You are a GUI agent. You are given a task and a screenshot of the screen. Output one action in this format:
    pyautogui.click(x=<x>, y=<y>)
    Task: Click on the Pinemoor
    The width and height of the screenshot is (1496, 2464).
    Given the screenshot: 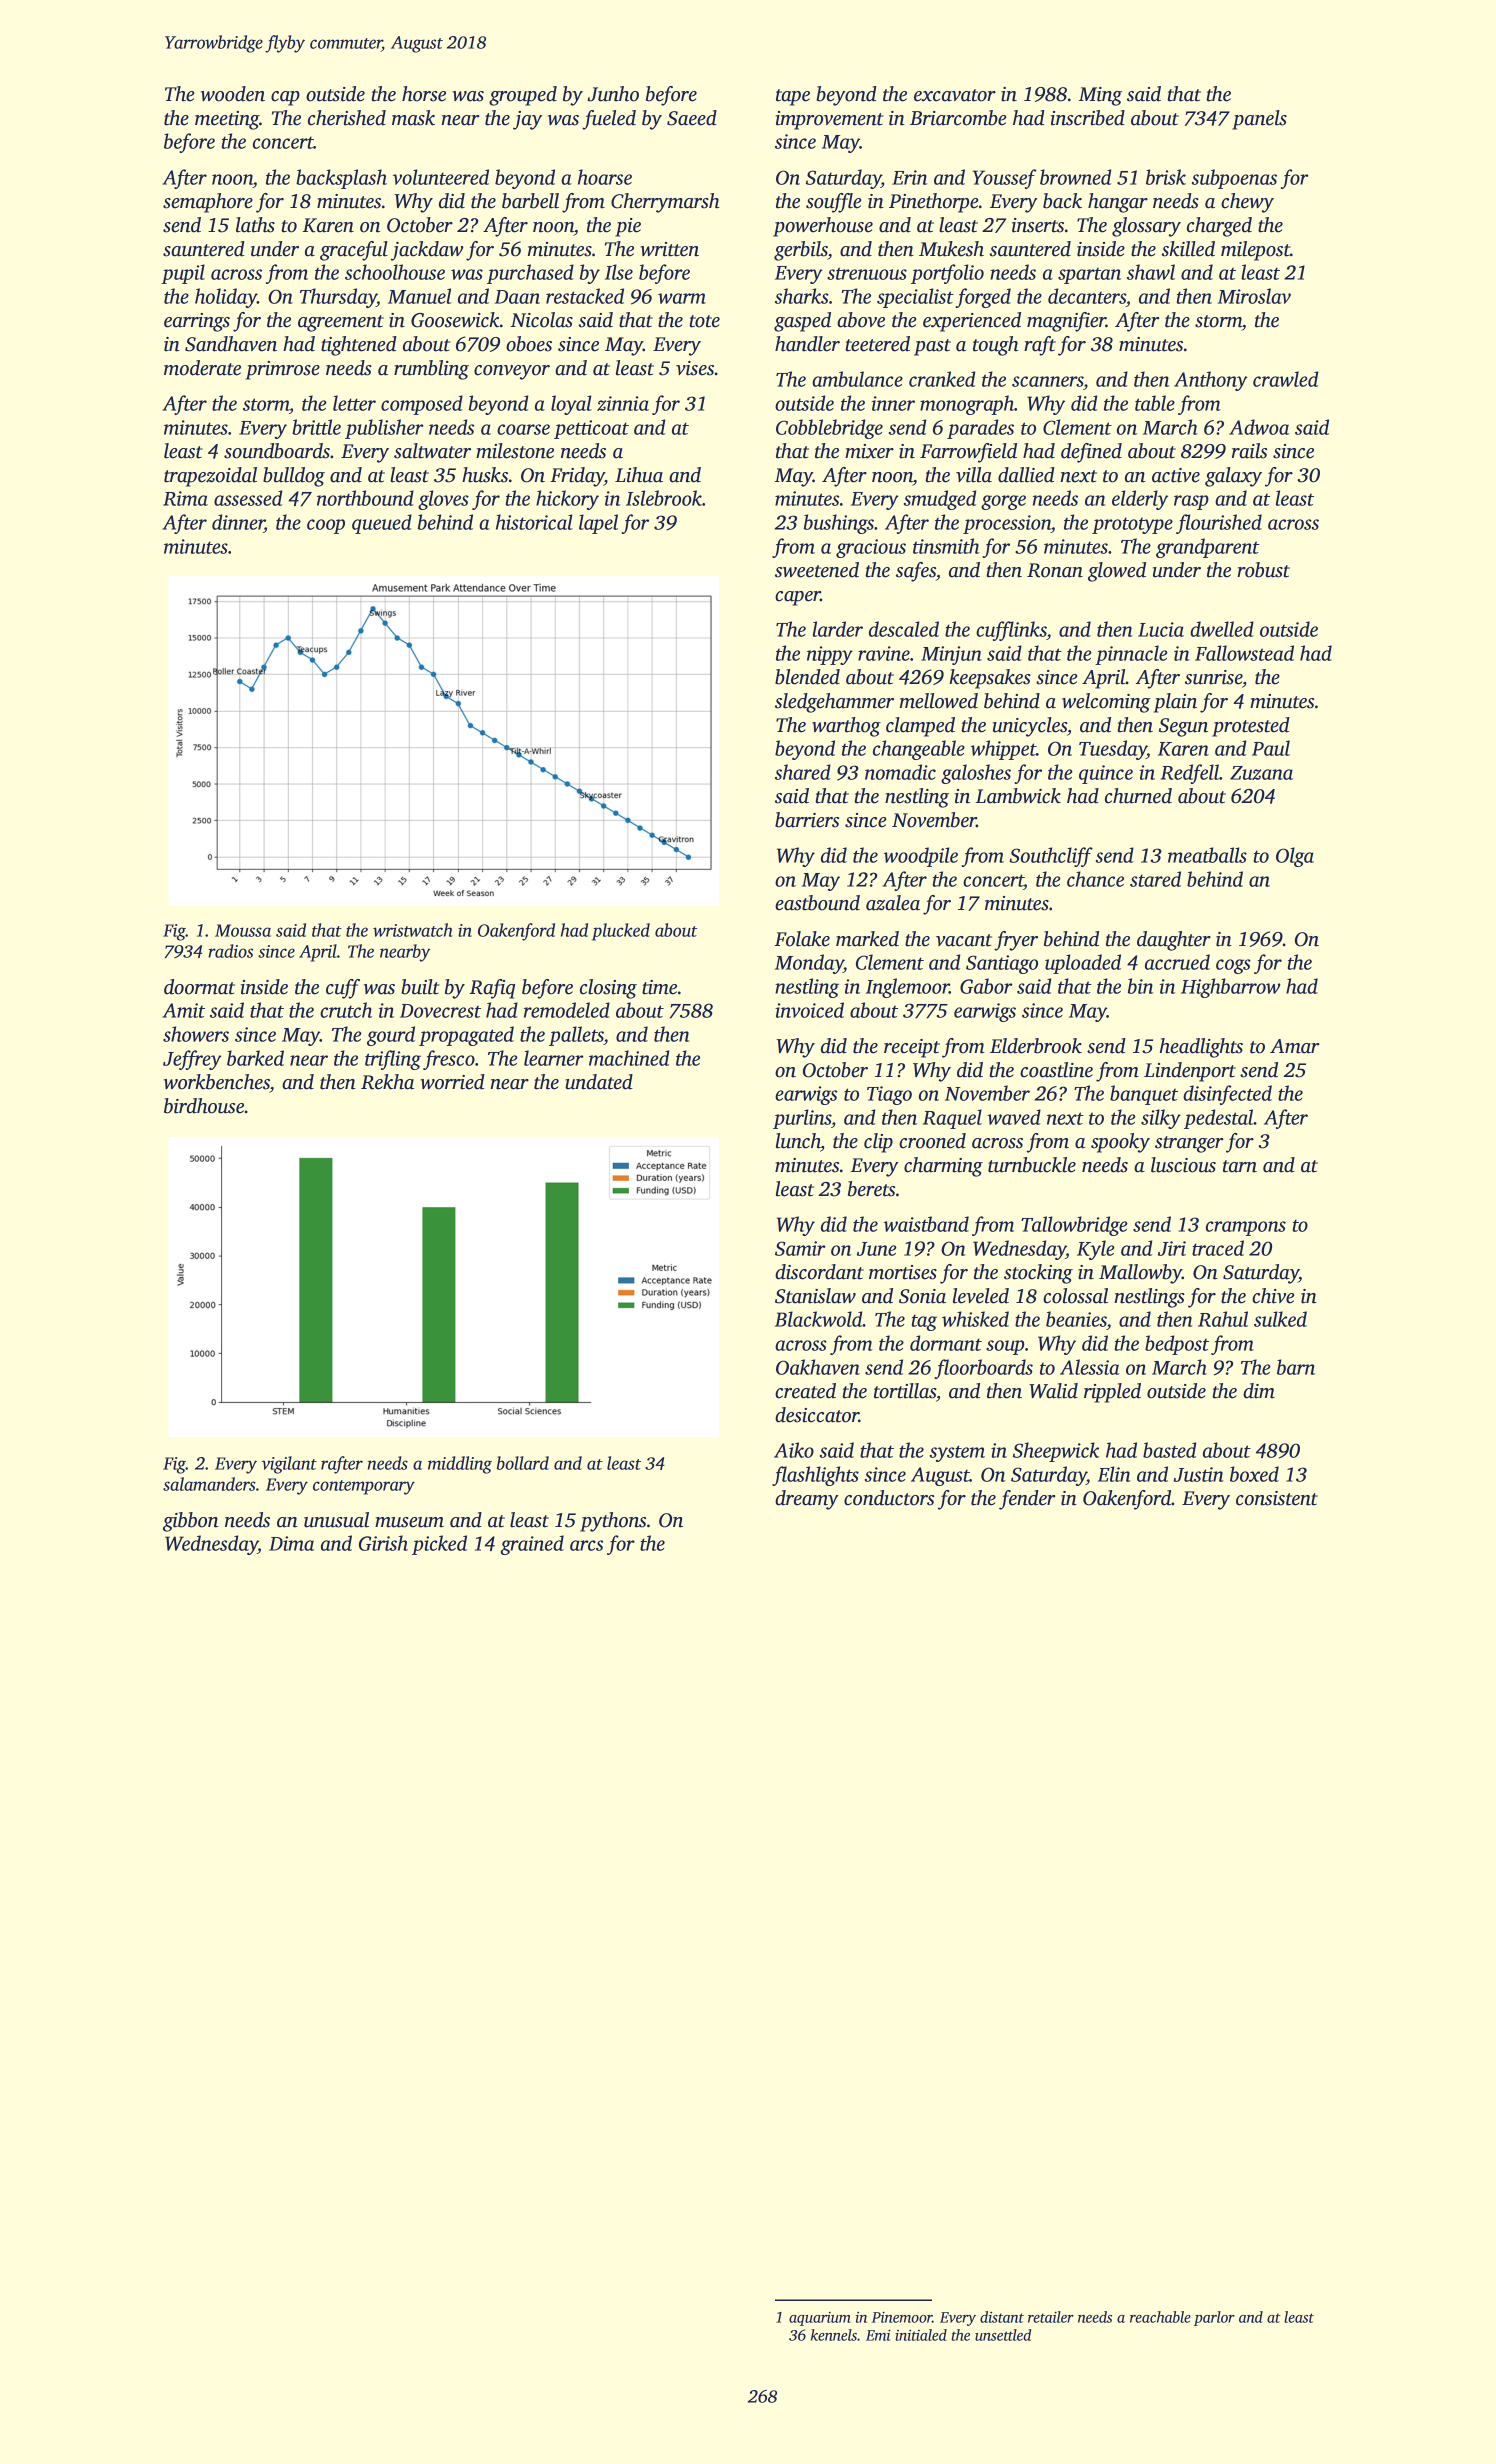 What is the action you would take?
    pyautogui.click(x=902, y=2317)
